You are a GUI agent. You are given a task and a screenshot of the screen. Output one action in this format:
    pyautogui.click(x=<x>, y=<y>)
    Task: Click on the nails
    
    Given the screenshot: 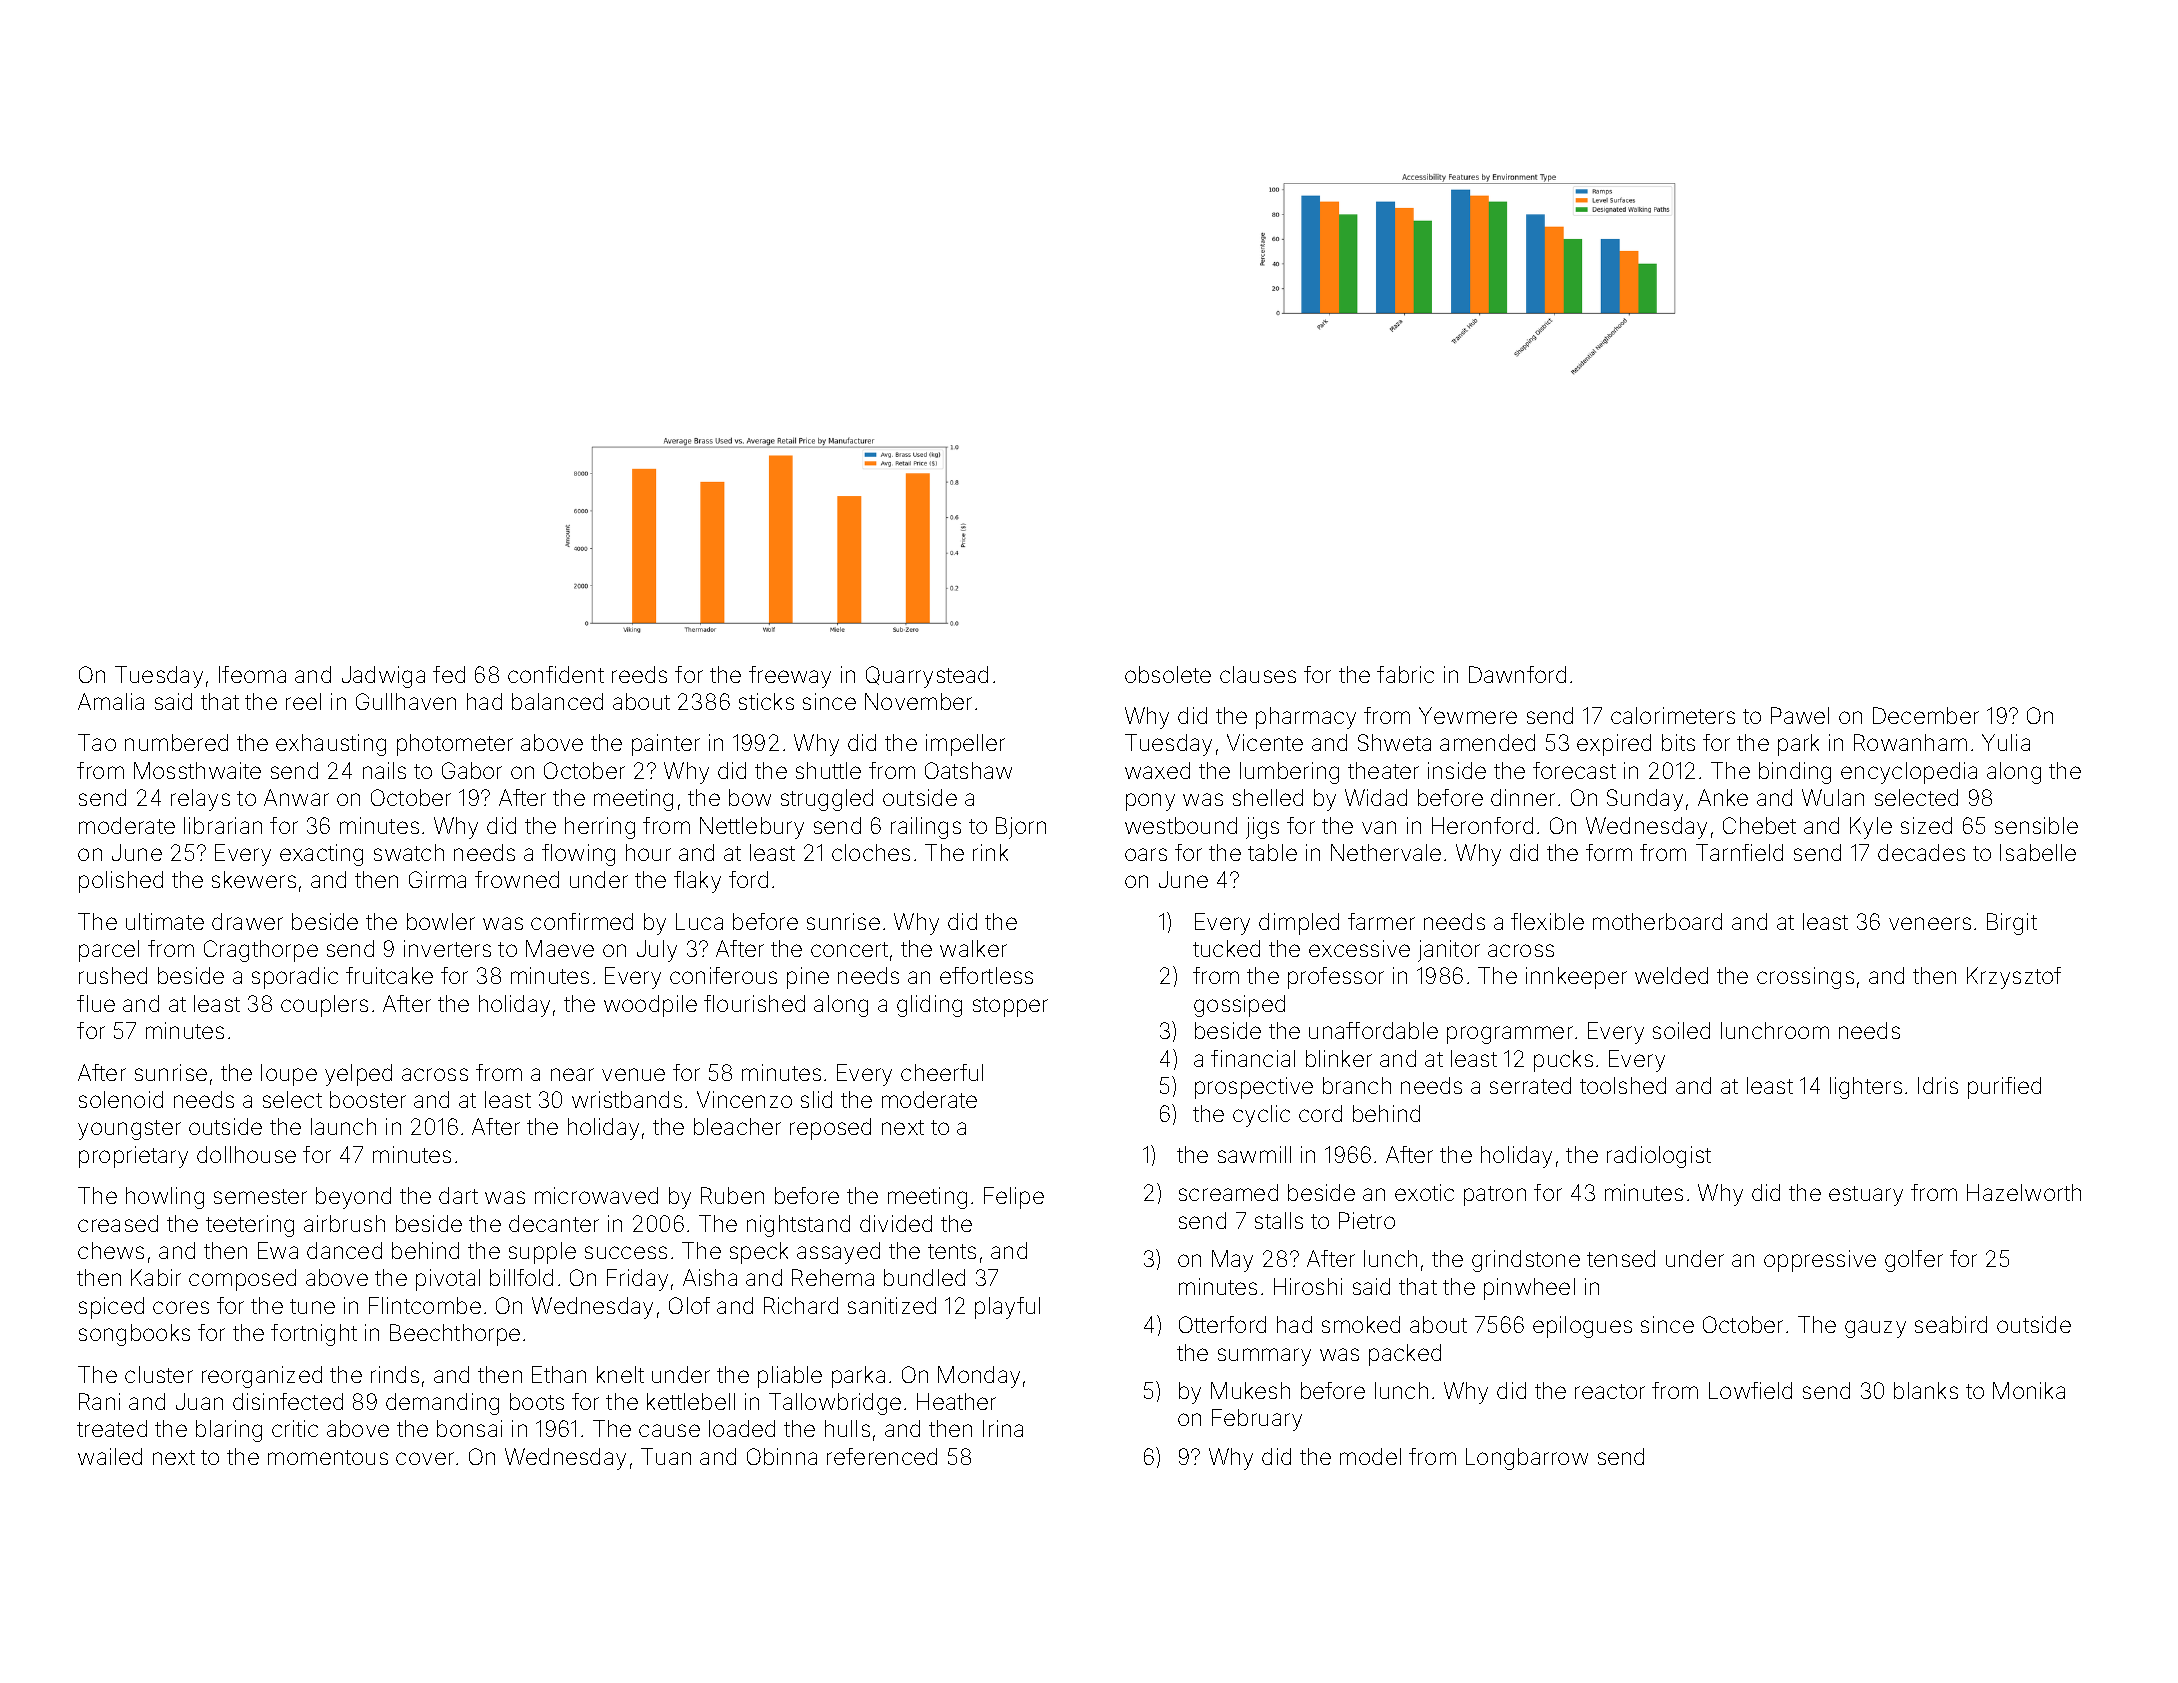 What is the action you would take?
    pyautogui.click(x=384, y=770)
